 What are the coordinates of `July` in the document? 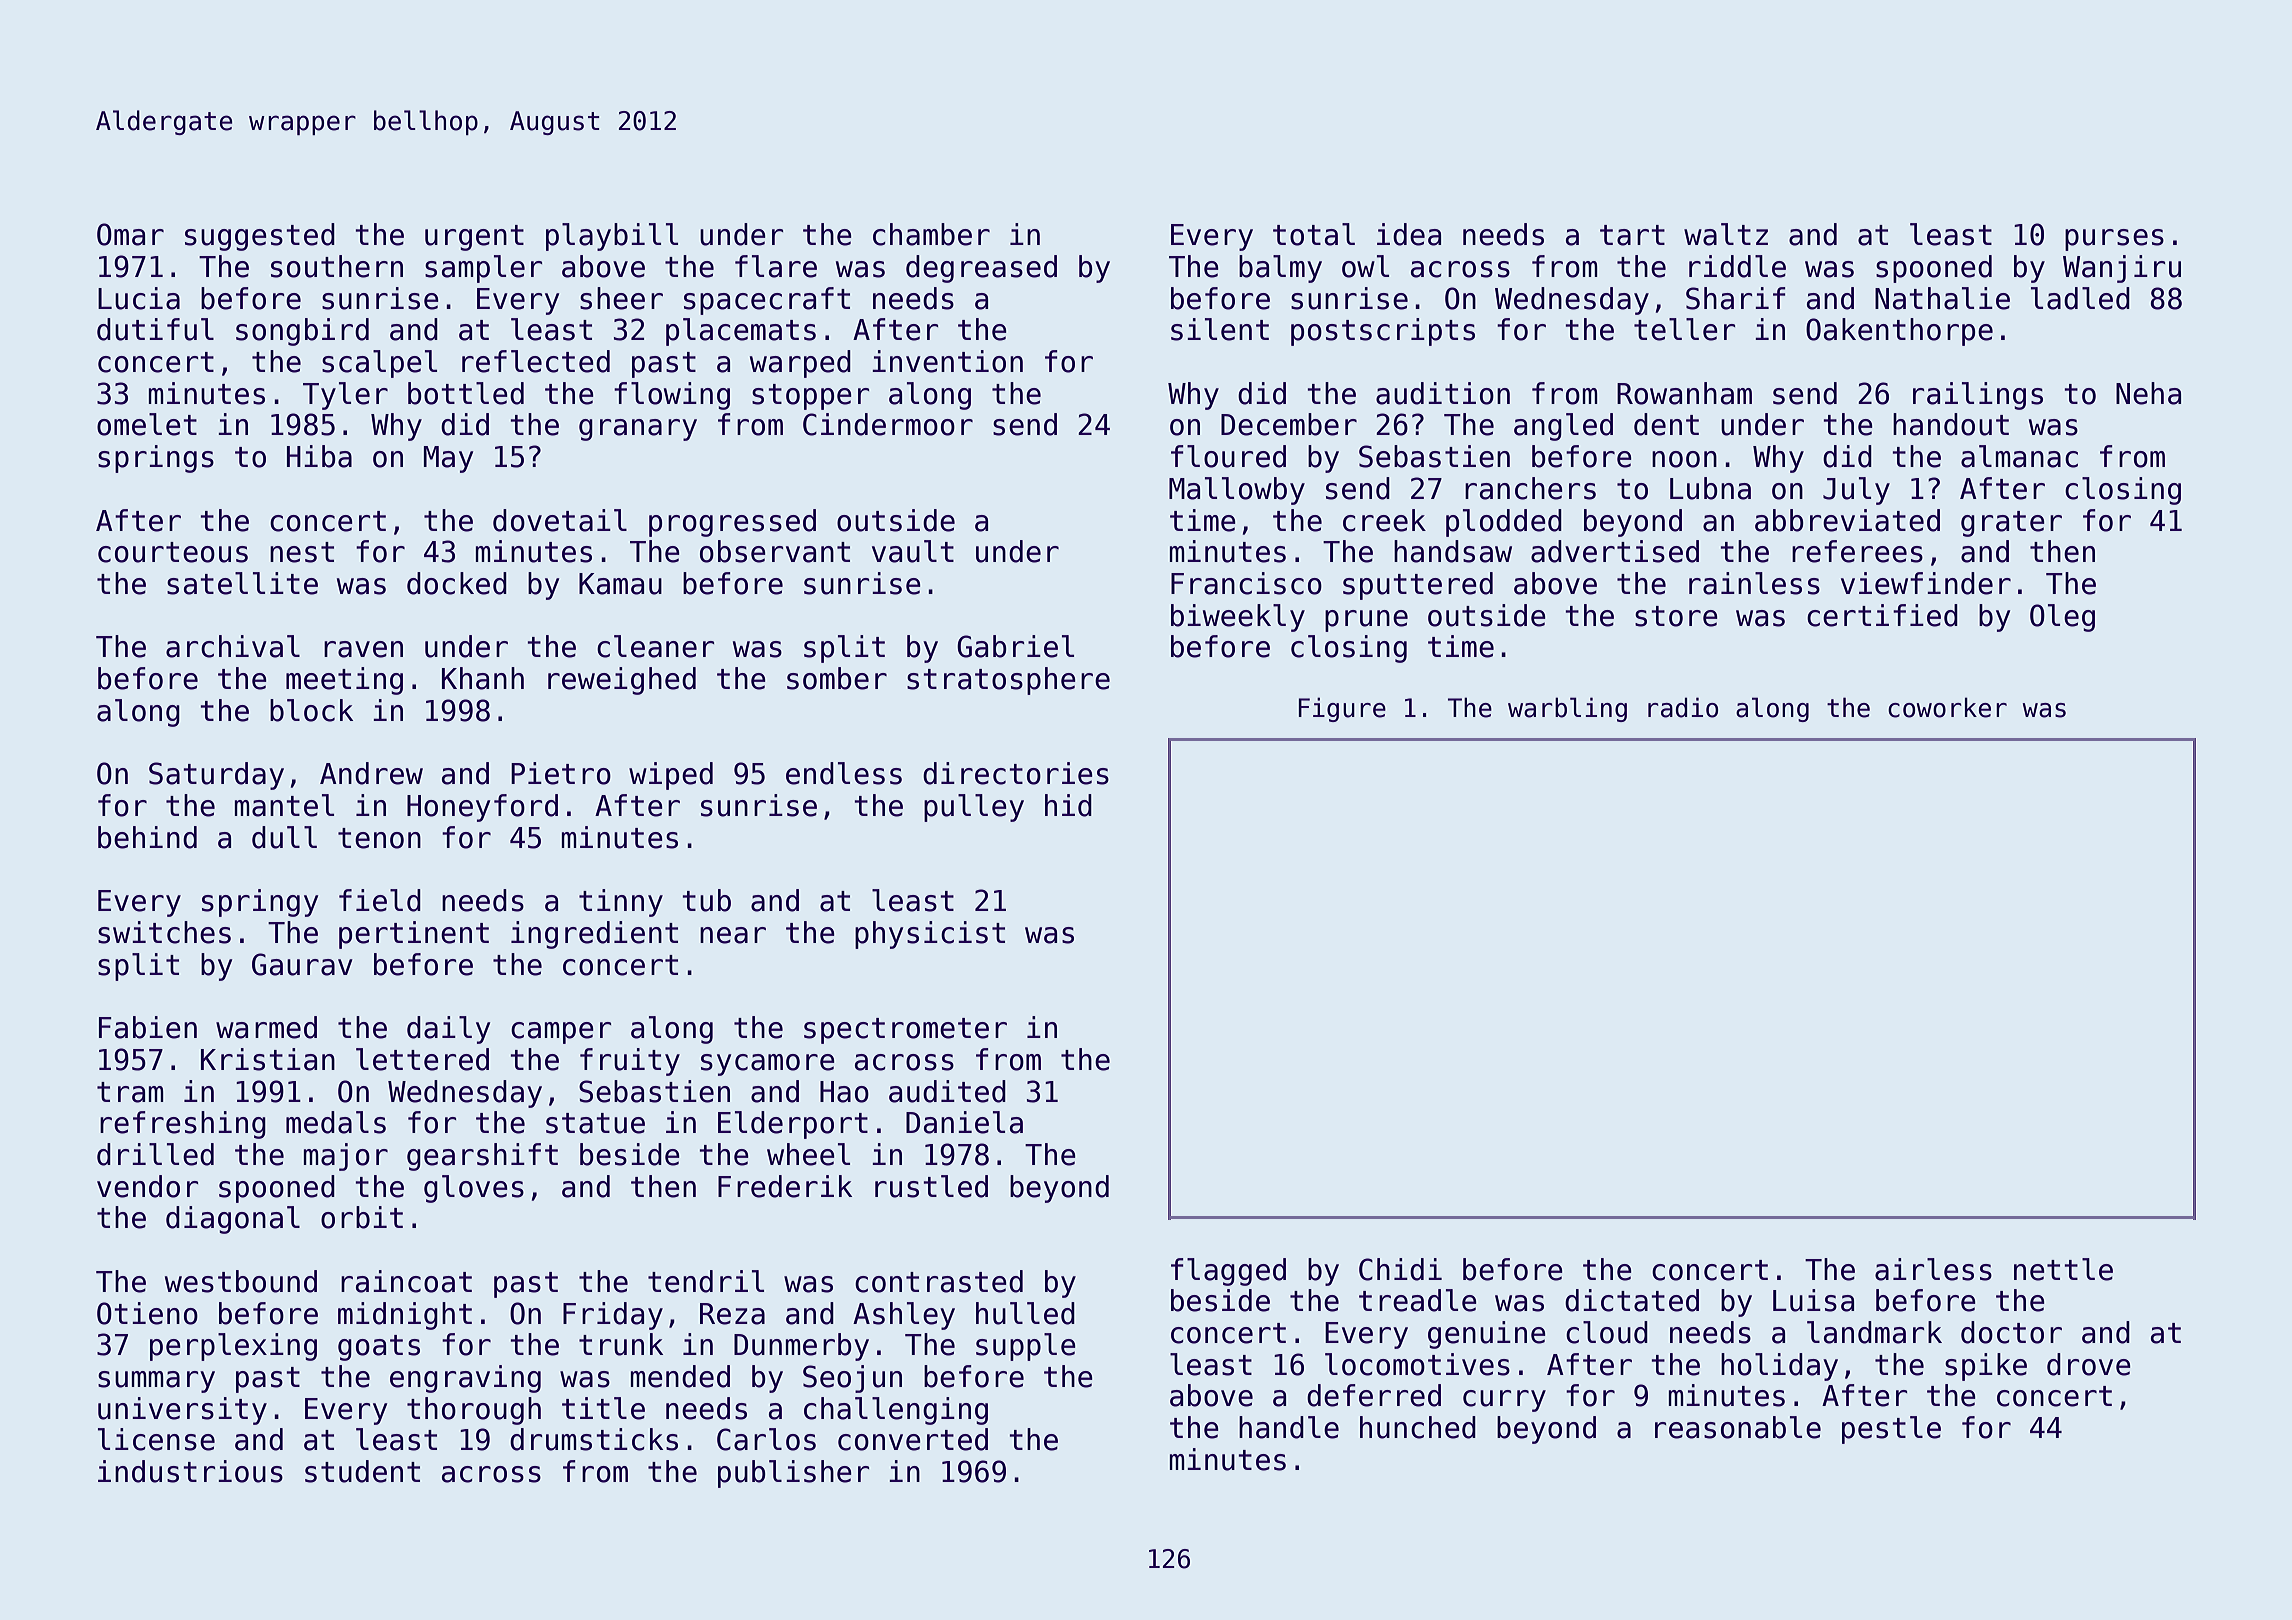 It's located at (1856, 491).
